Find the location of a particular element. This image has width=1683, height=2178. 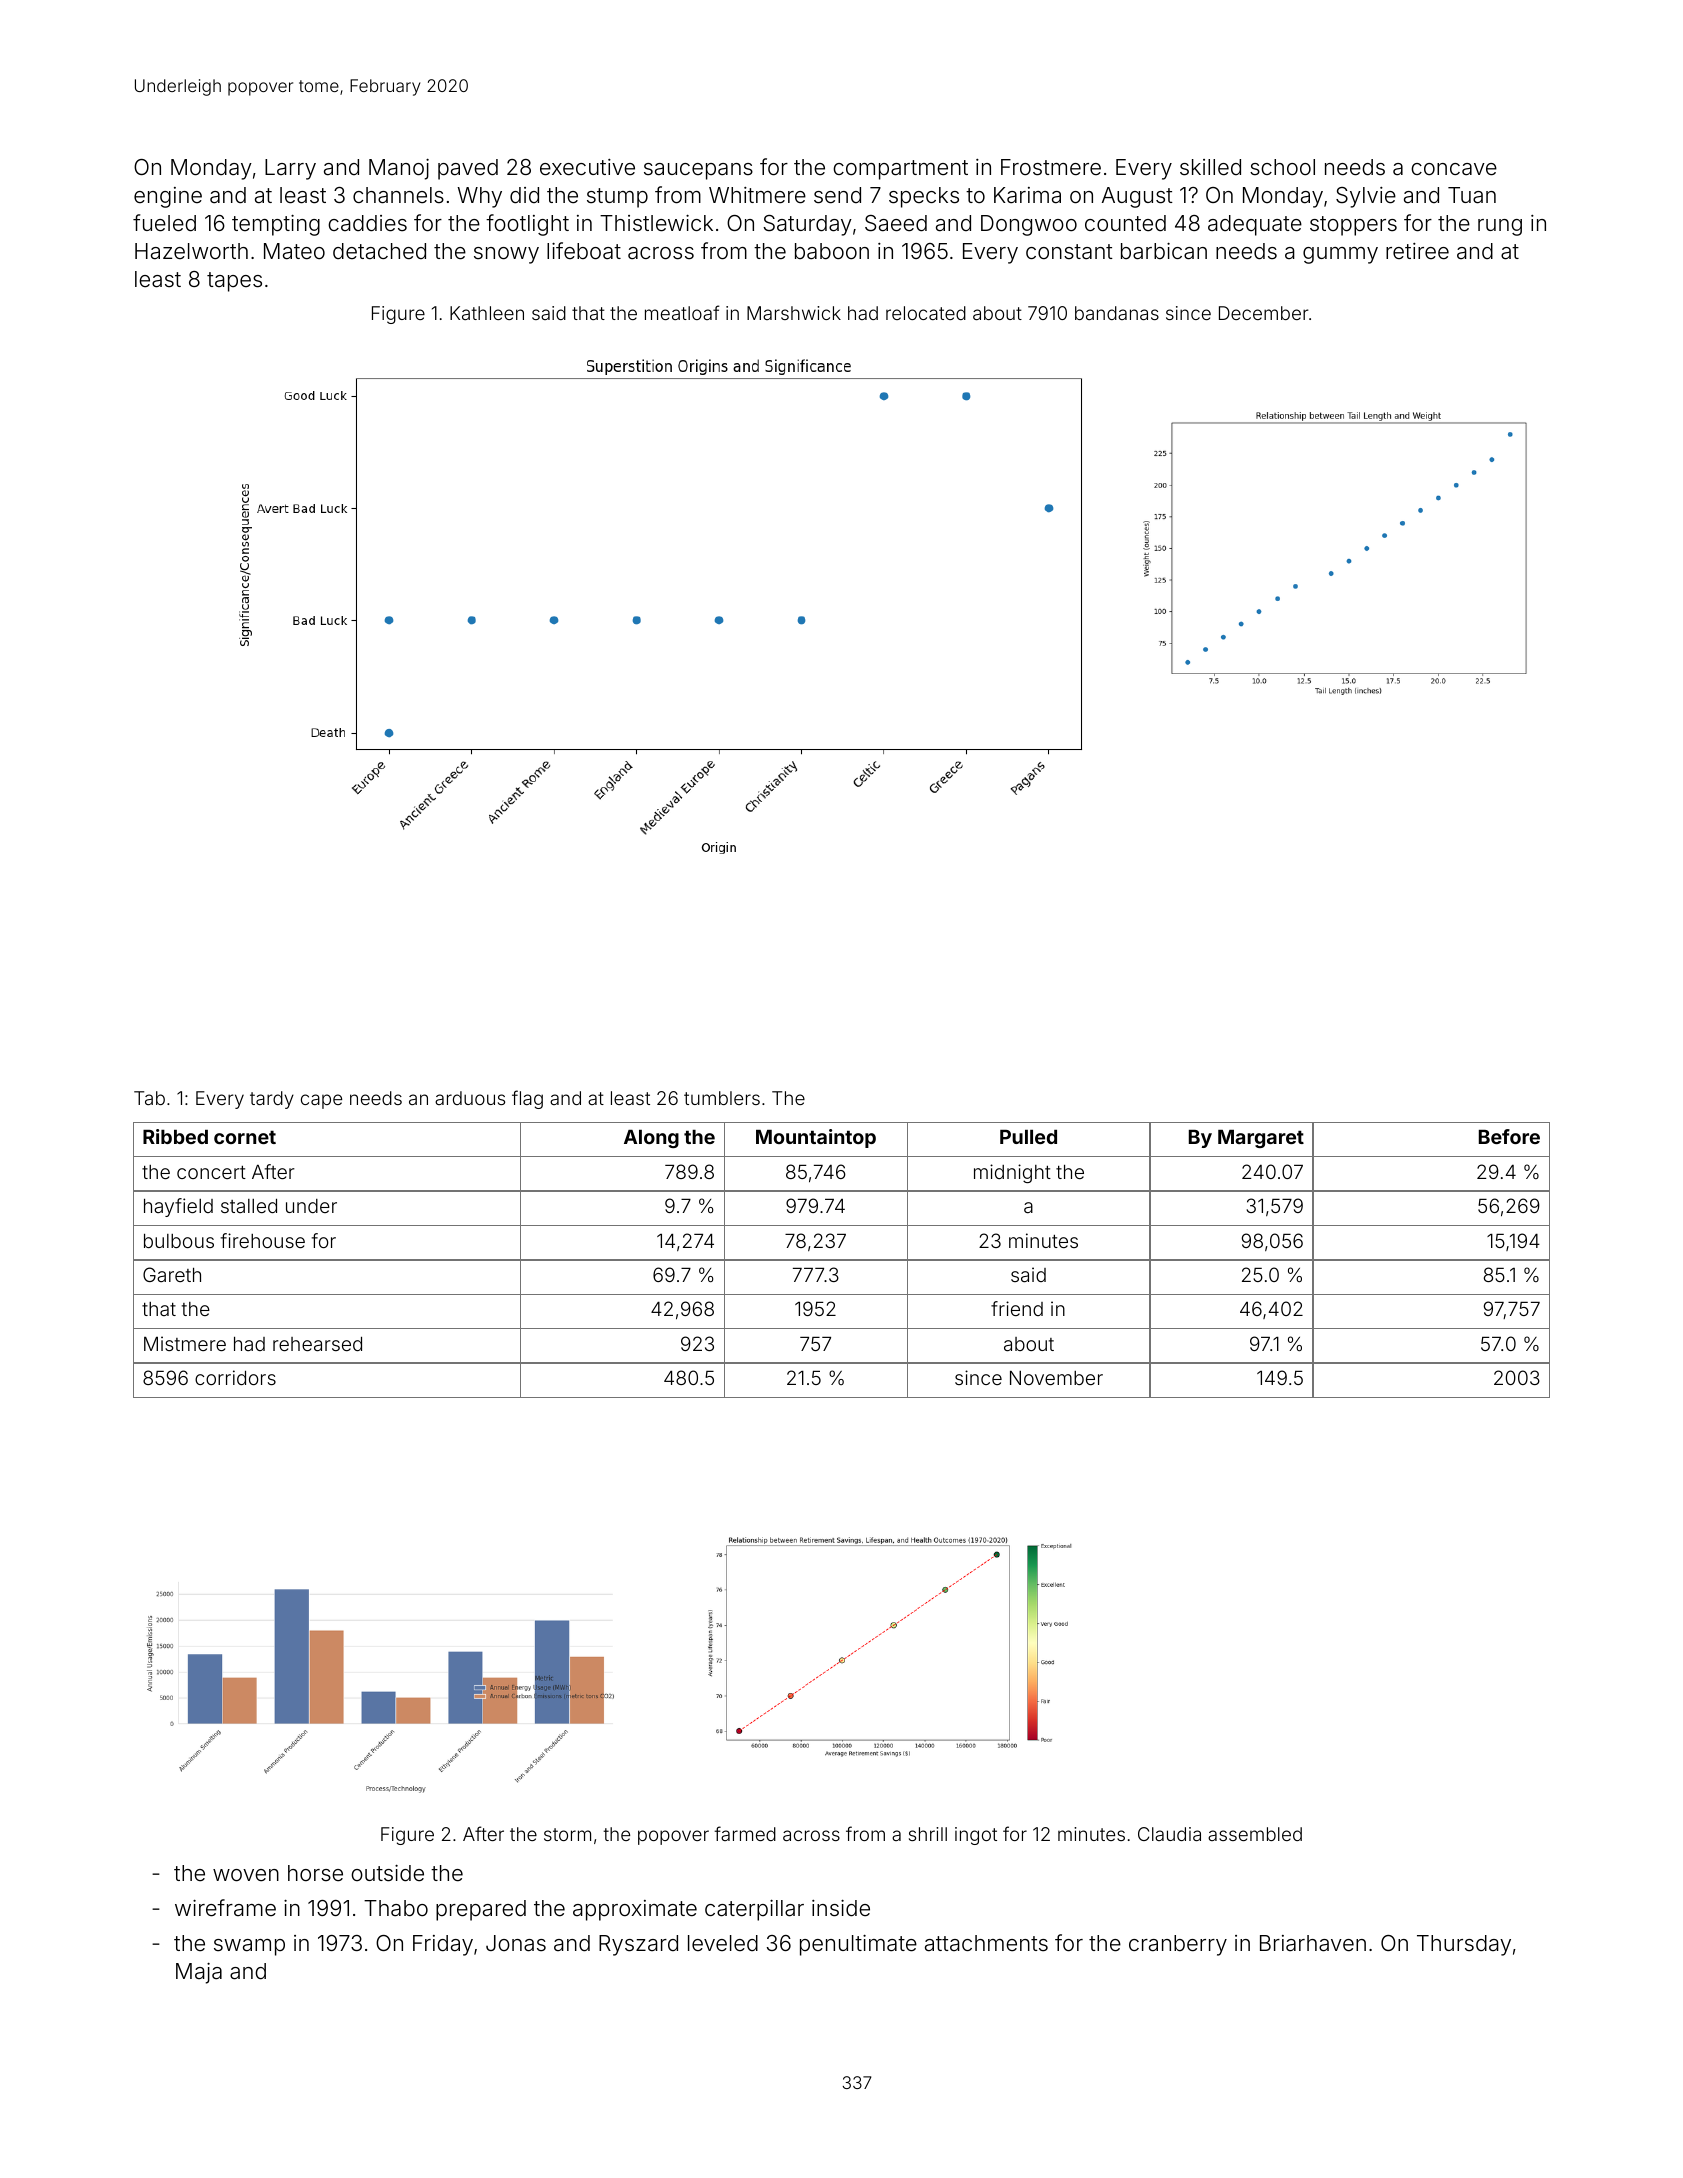

arduous is located at coordinates (470, 1098).
